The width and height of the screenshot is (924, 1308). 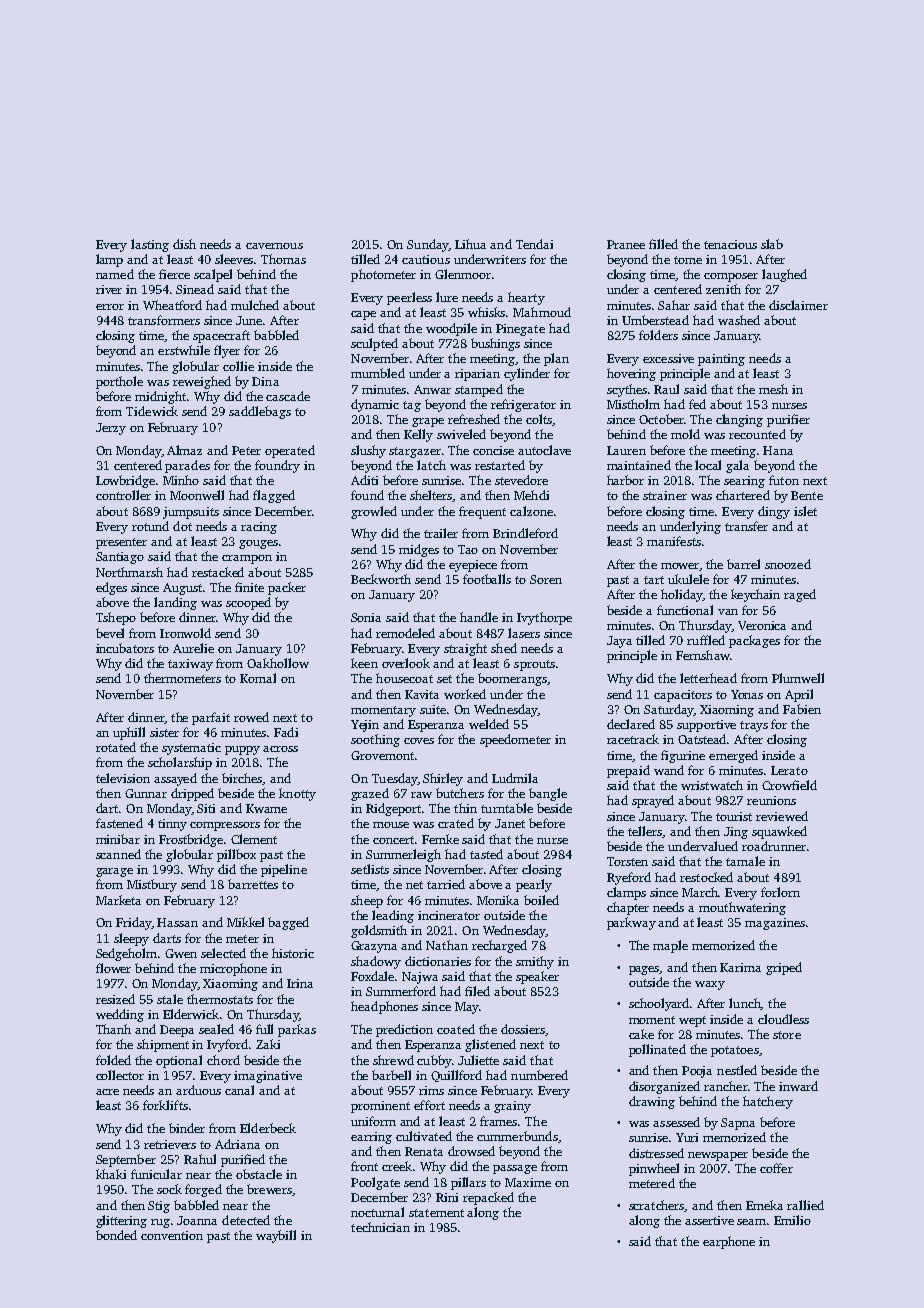 What do you see at coordinates (697, 404) in the screenshot?
I see `fed` at bounding box center [697, 404].
